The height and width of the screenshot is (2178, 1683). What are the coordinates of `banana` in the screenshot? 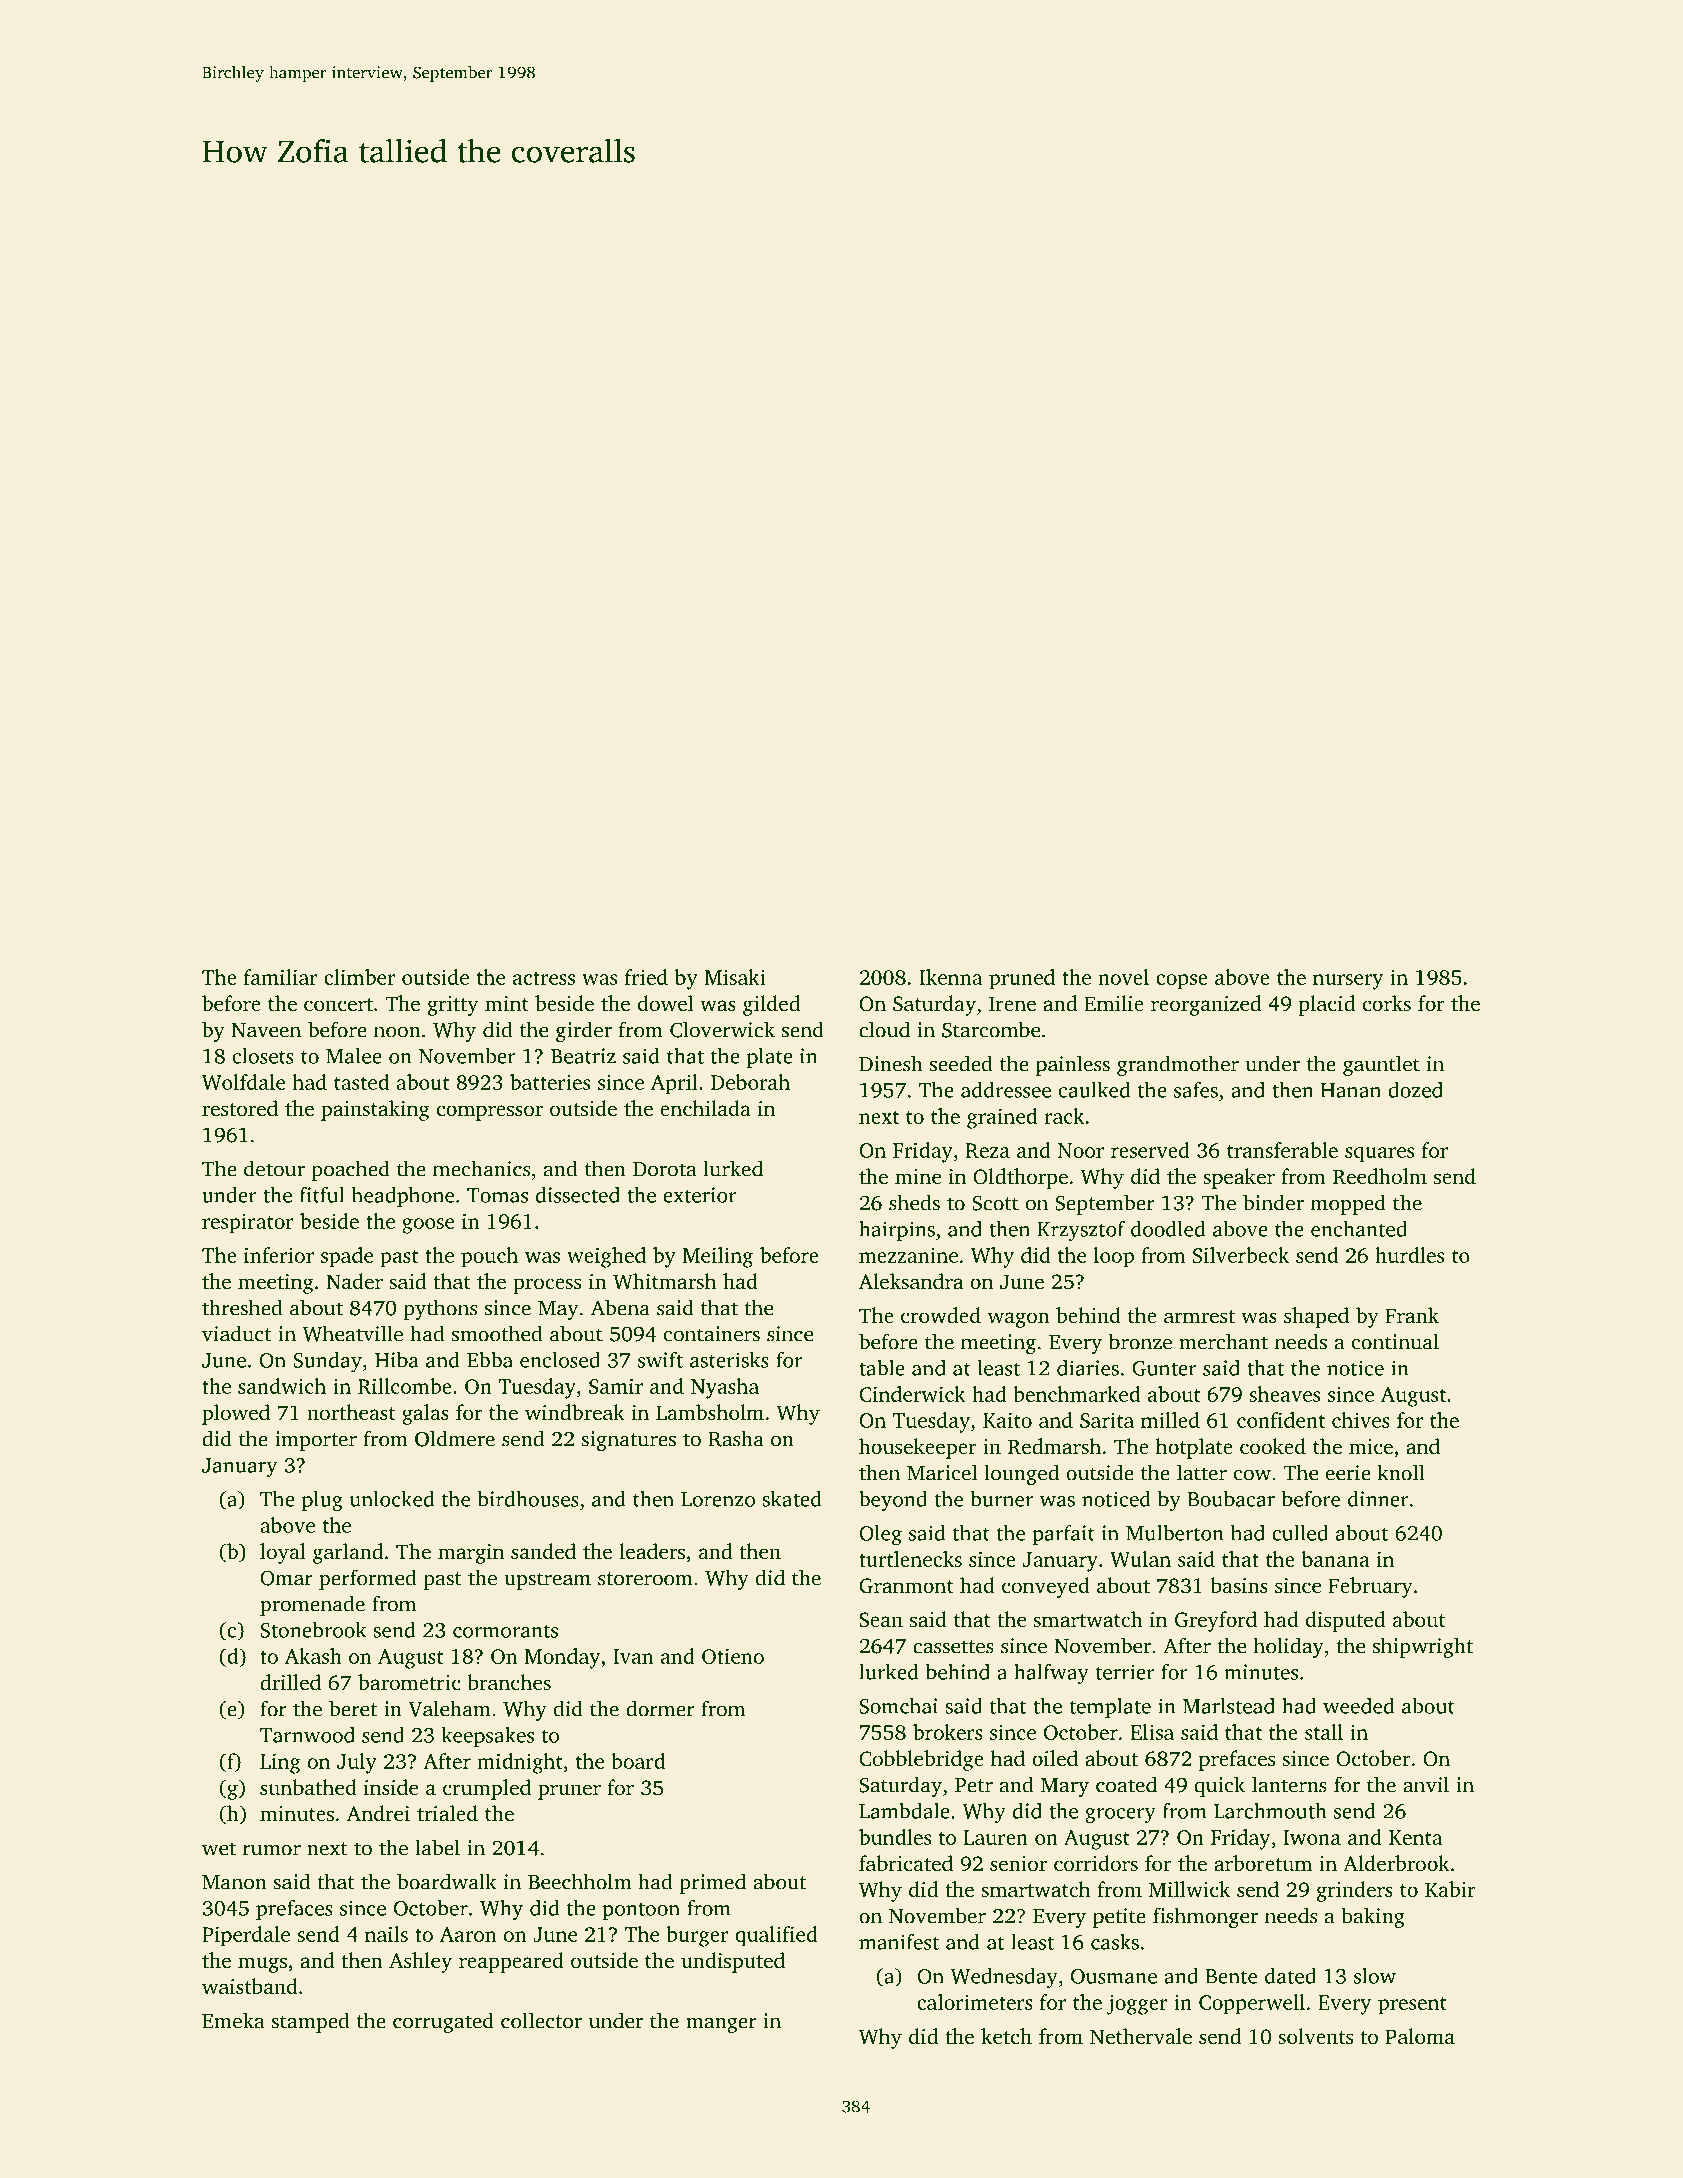 It's located at (1336, 1559).
